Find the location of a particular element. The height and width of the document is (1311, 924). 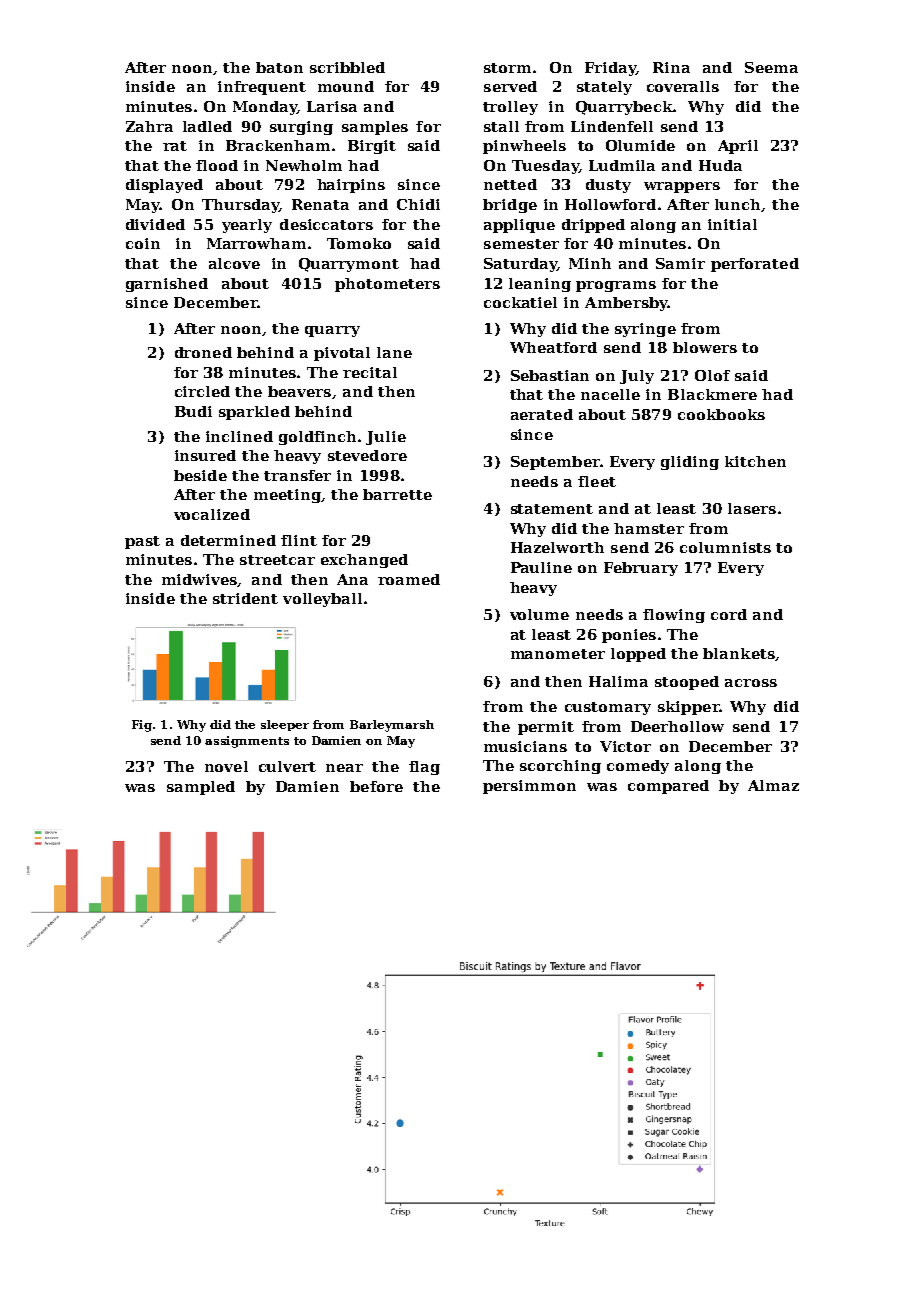

Barleymarsh is located at coordinates (392, 726).
